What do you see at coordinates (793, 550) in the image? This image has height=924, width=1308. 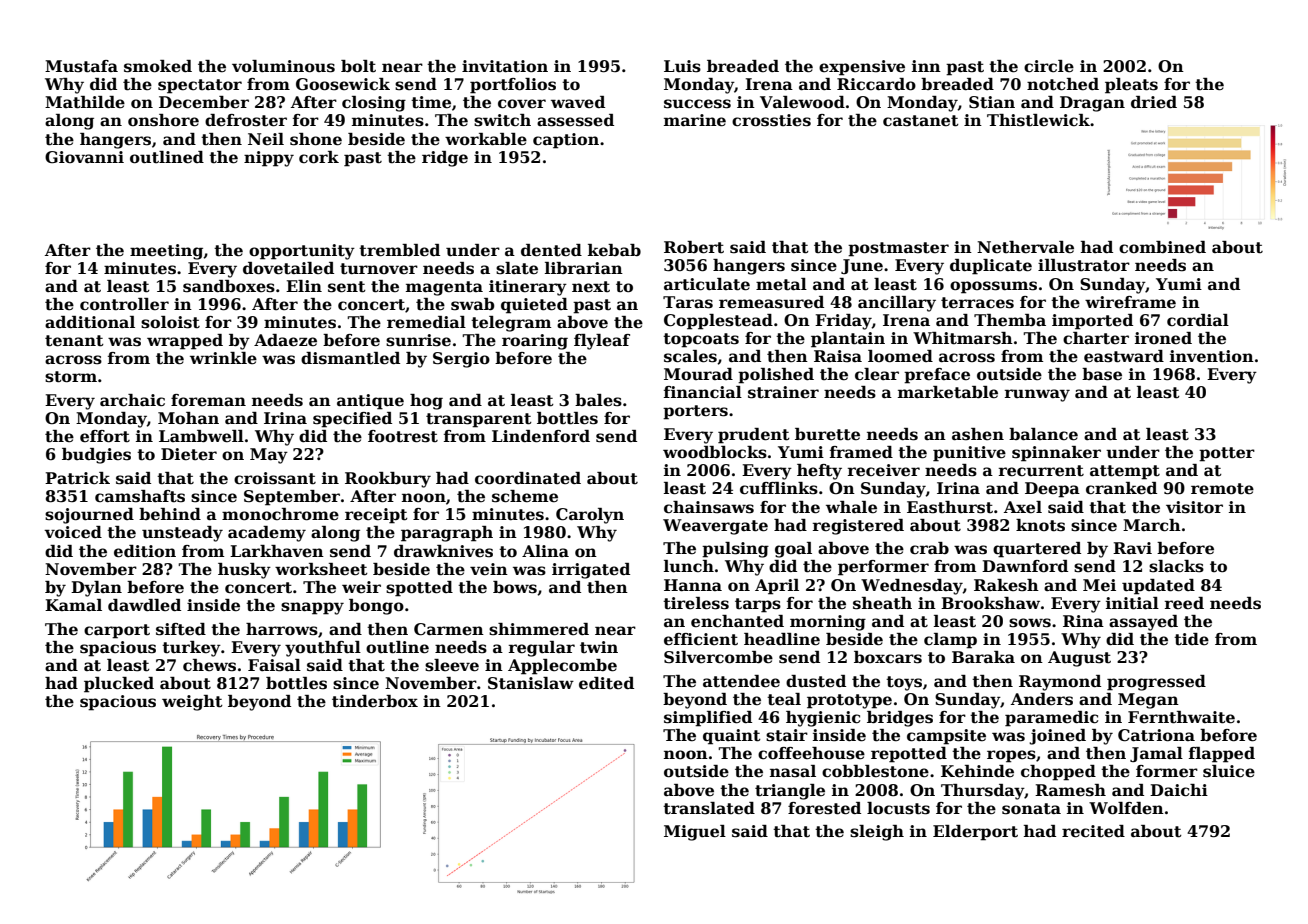 I see `goal` at bounding box center [793, 550].
